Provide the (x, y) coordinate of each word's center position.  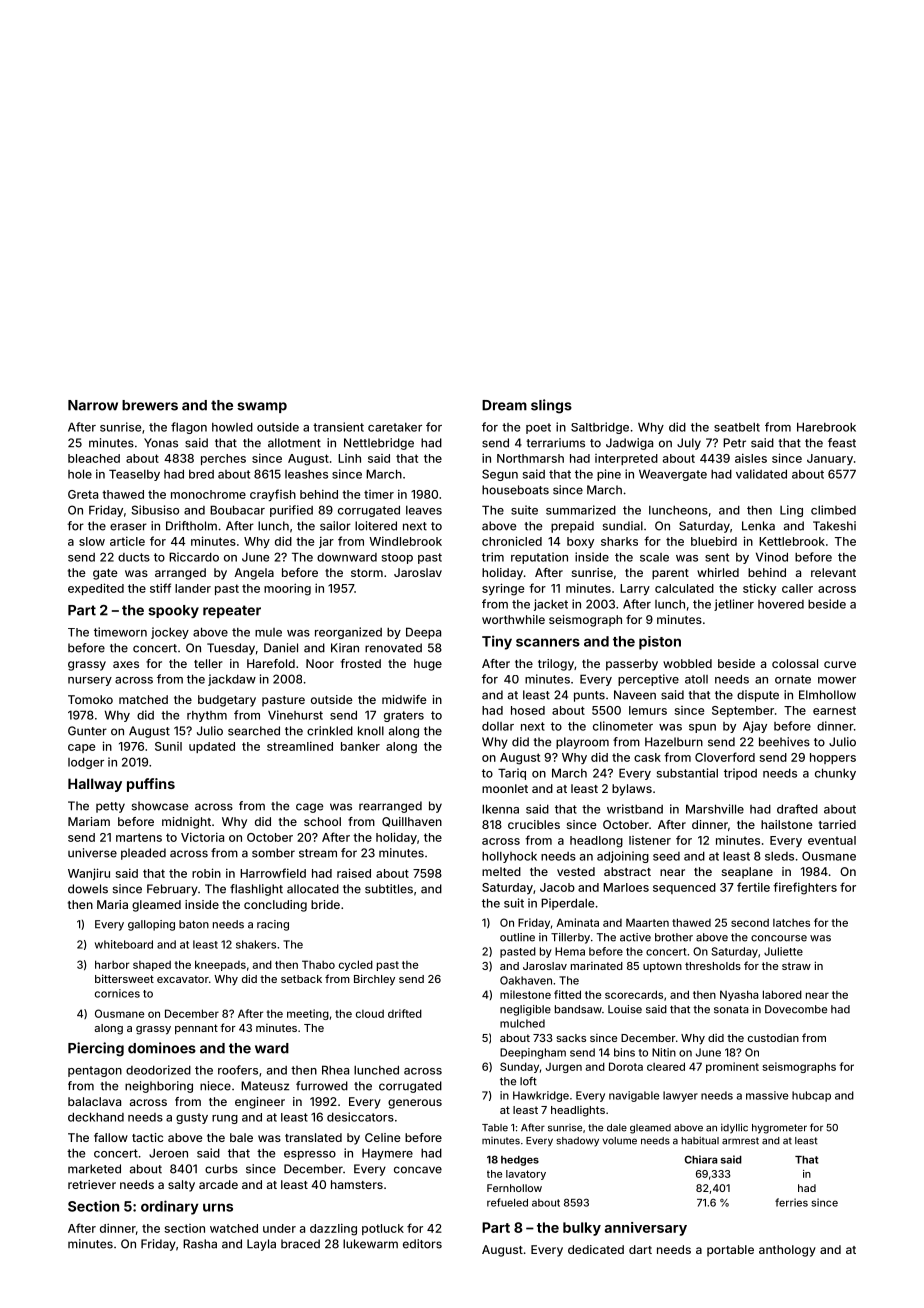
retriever (92, 1184)
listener (650, 840)
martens (139, 837)
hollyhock (509, 857)
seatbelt (737, 427)
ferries (791, 1202)
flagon (189, 428)
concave (418, 1170)
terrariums (555, 443)
